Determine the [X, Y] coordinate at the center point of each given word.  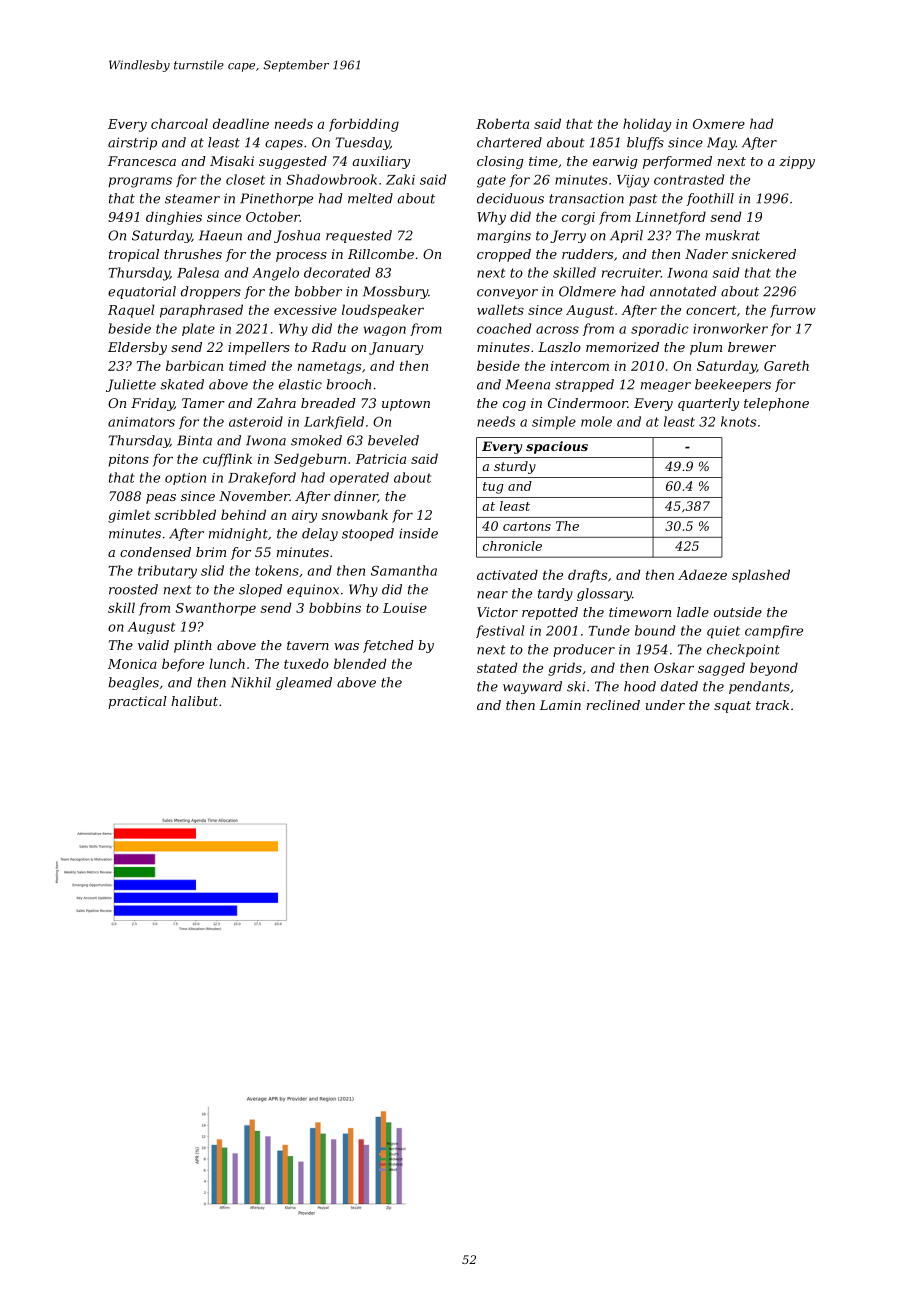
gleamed [304, 683]
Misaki [232, 161]
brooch [348, 384]
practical [137, 702]
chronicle [512, 546]
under [665, 705]
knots [738, 421]
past [643, 200]
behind [243, 514]
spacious [557, 447]
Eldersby [137, 348]
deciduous [510, 198]
